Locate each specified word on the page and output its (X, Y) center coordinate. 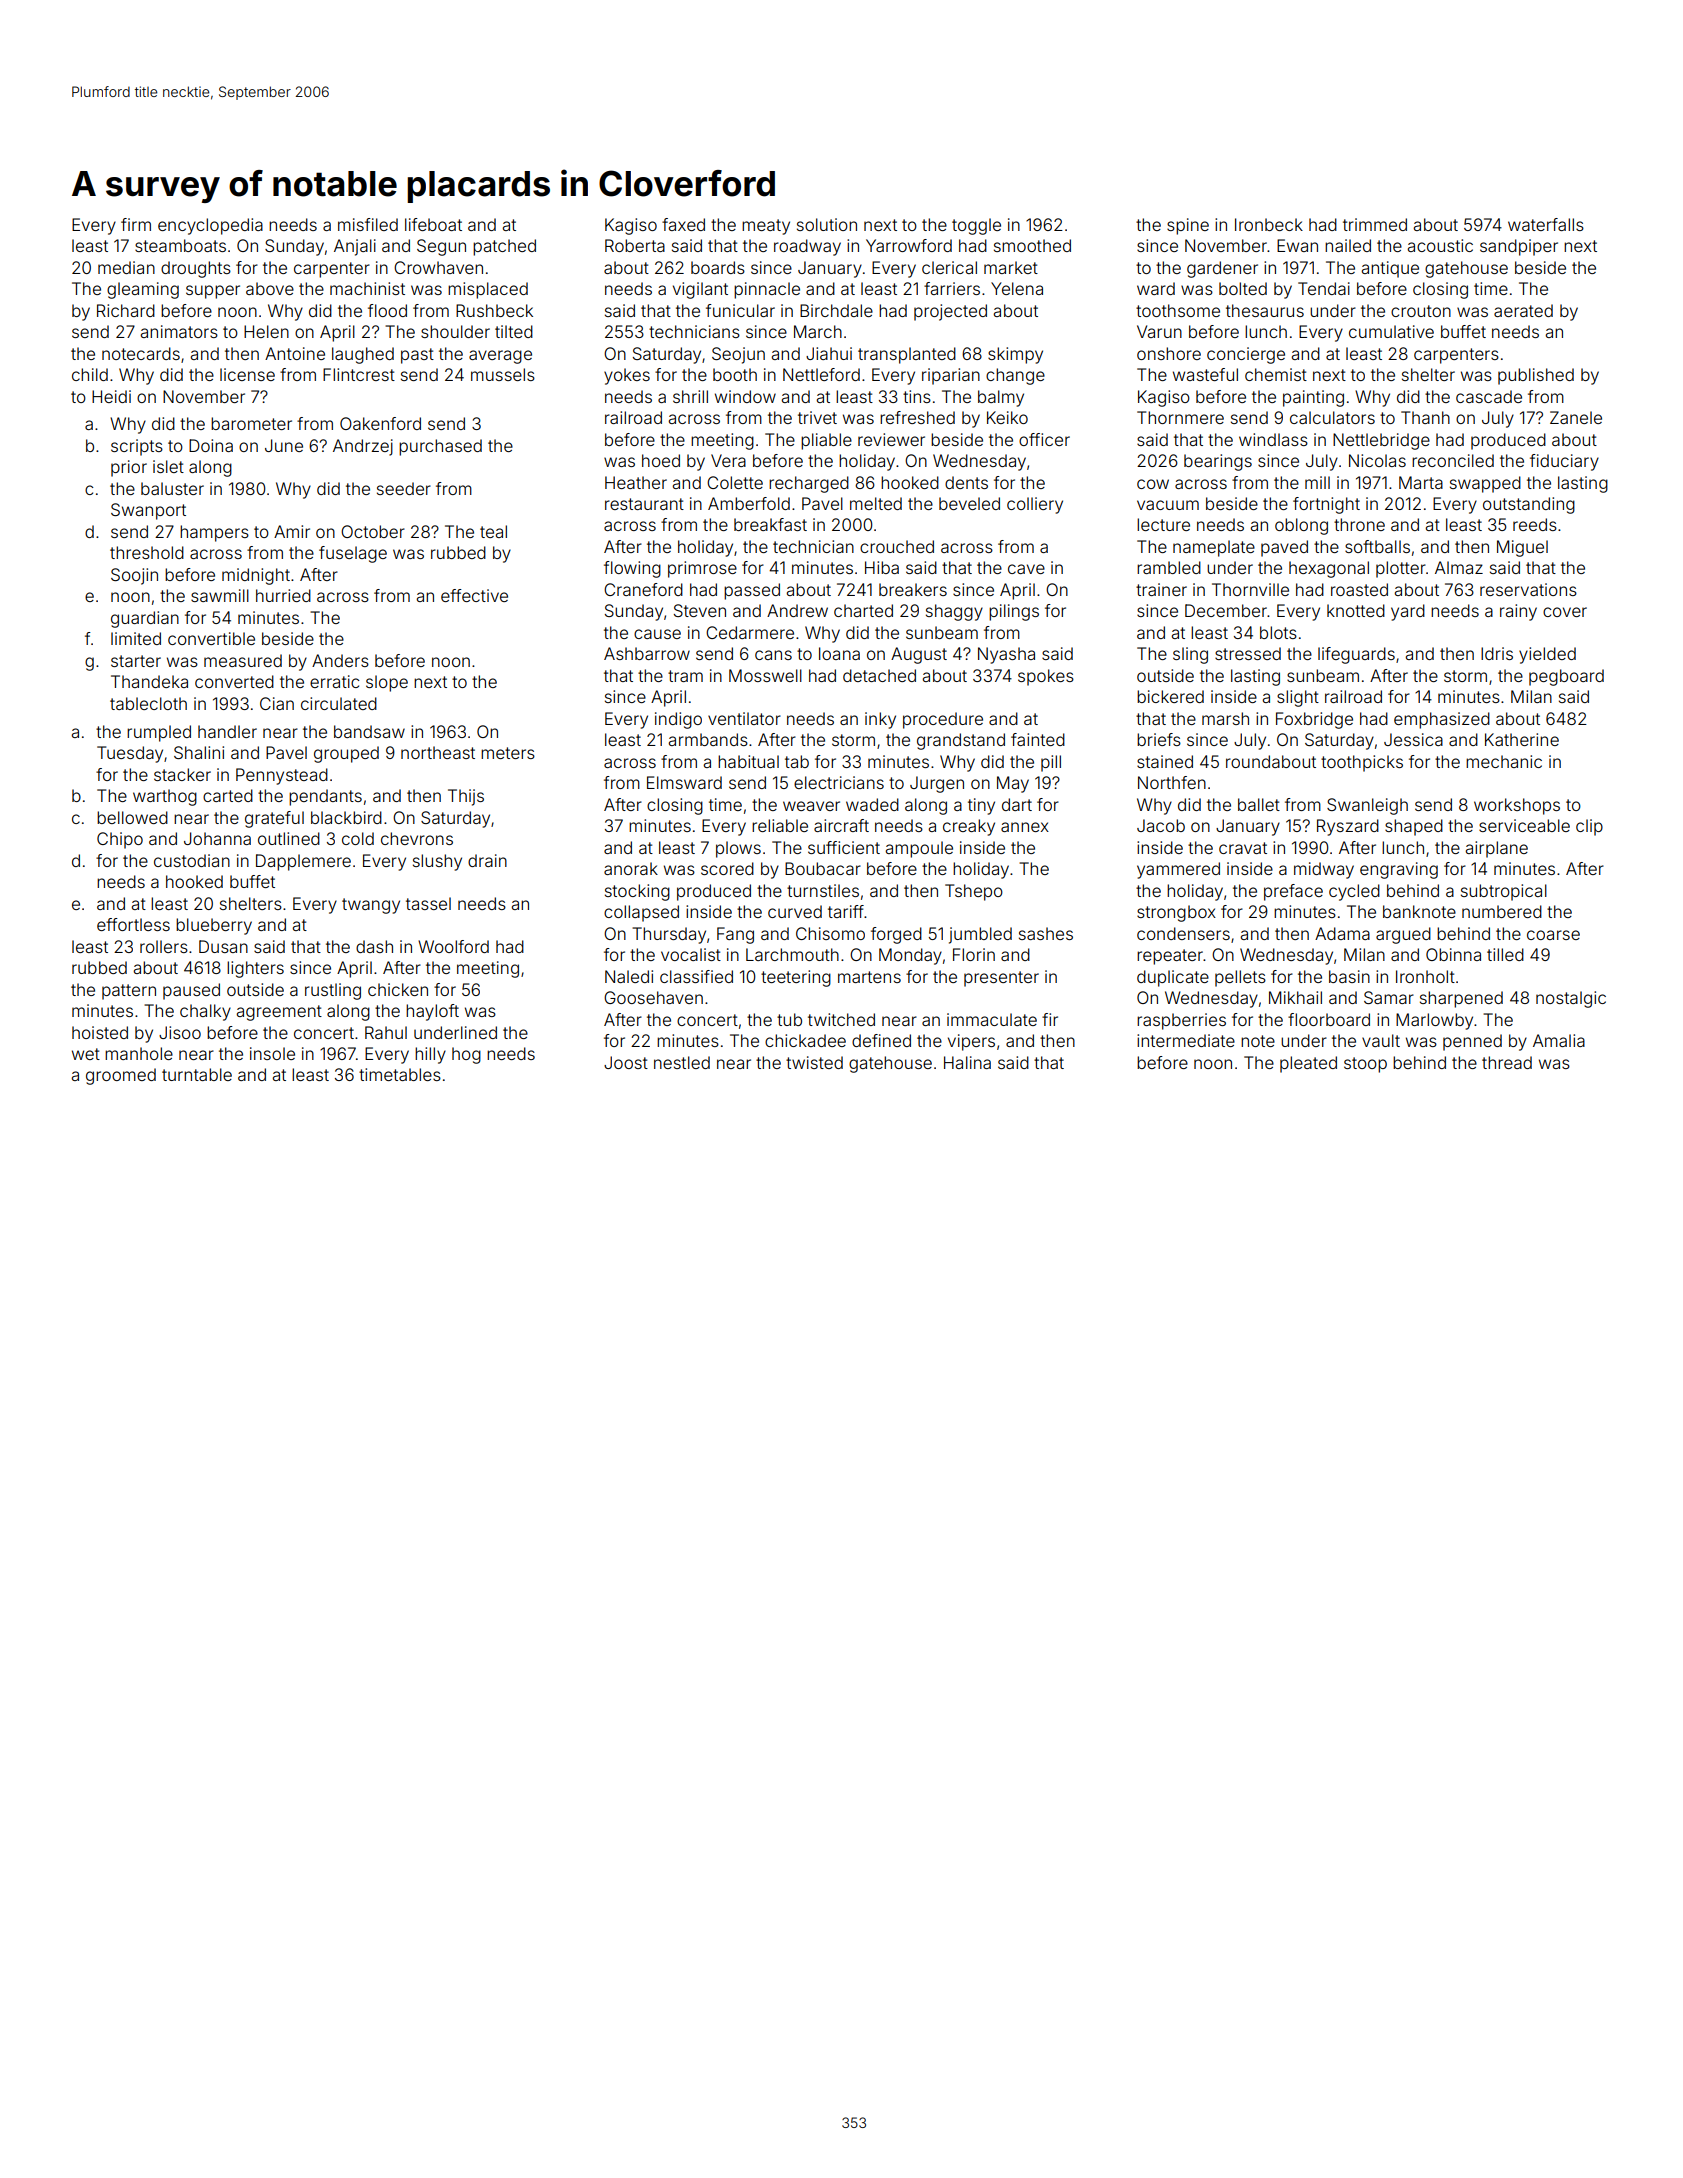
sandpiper (1519, 247)
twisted (814, 1062)
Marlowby (1434, 1021)
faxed (683, 224)
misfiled (368, 224)
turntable (197, 1074)
